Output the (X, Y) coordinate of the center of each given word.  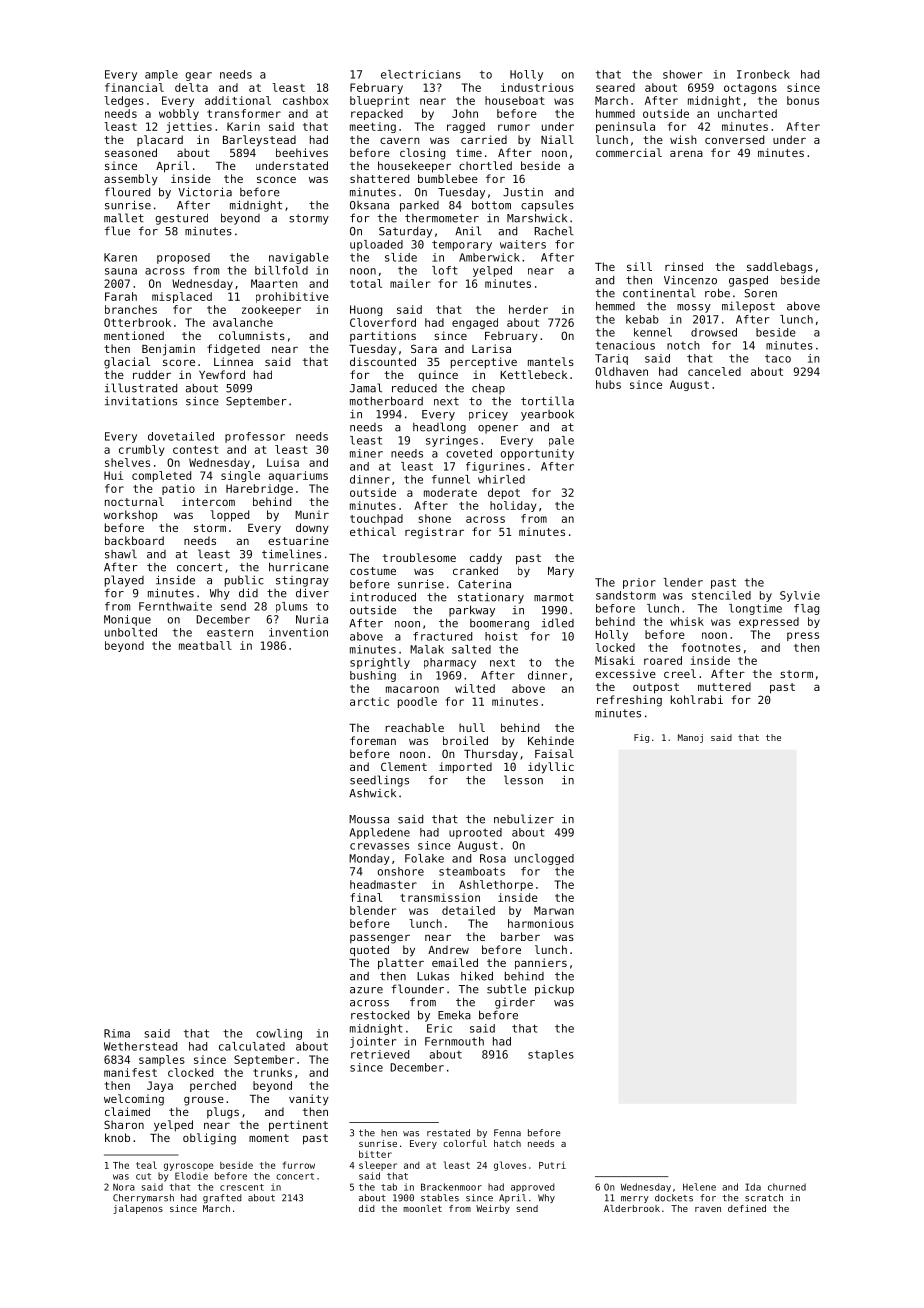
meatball (205, 645)
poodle (417, 702)
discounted (383, 361)
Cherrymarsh (143, 1198)
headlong (439, 428)
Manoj (690, 738)
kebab (642, 319)
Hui (113, 475)
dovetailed (181, 436)
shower (682, 74)
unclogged (544, 859)
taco (778, 358)
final (366, 897)
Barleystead (259, 141)
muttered (724, 686)
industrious (537, 87)
